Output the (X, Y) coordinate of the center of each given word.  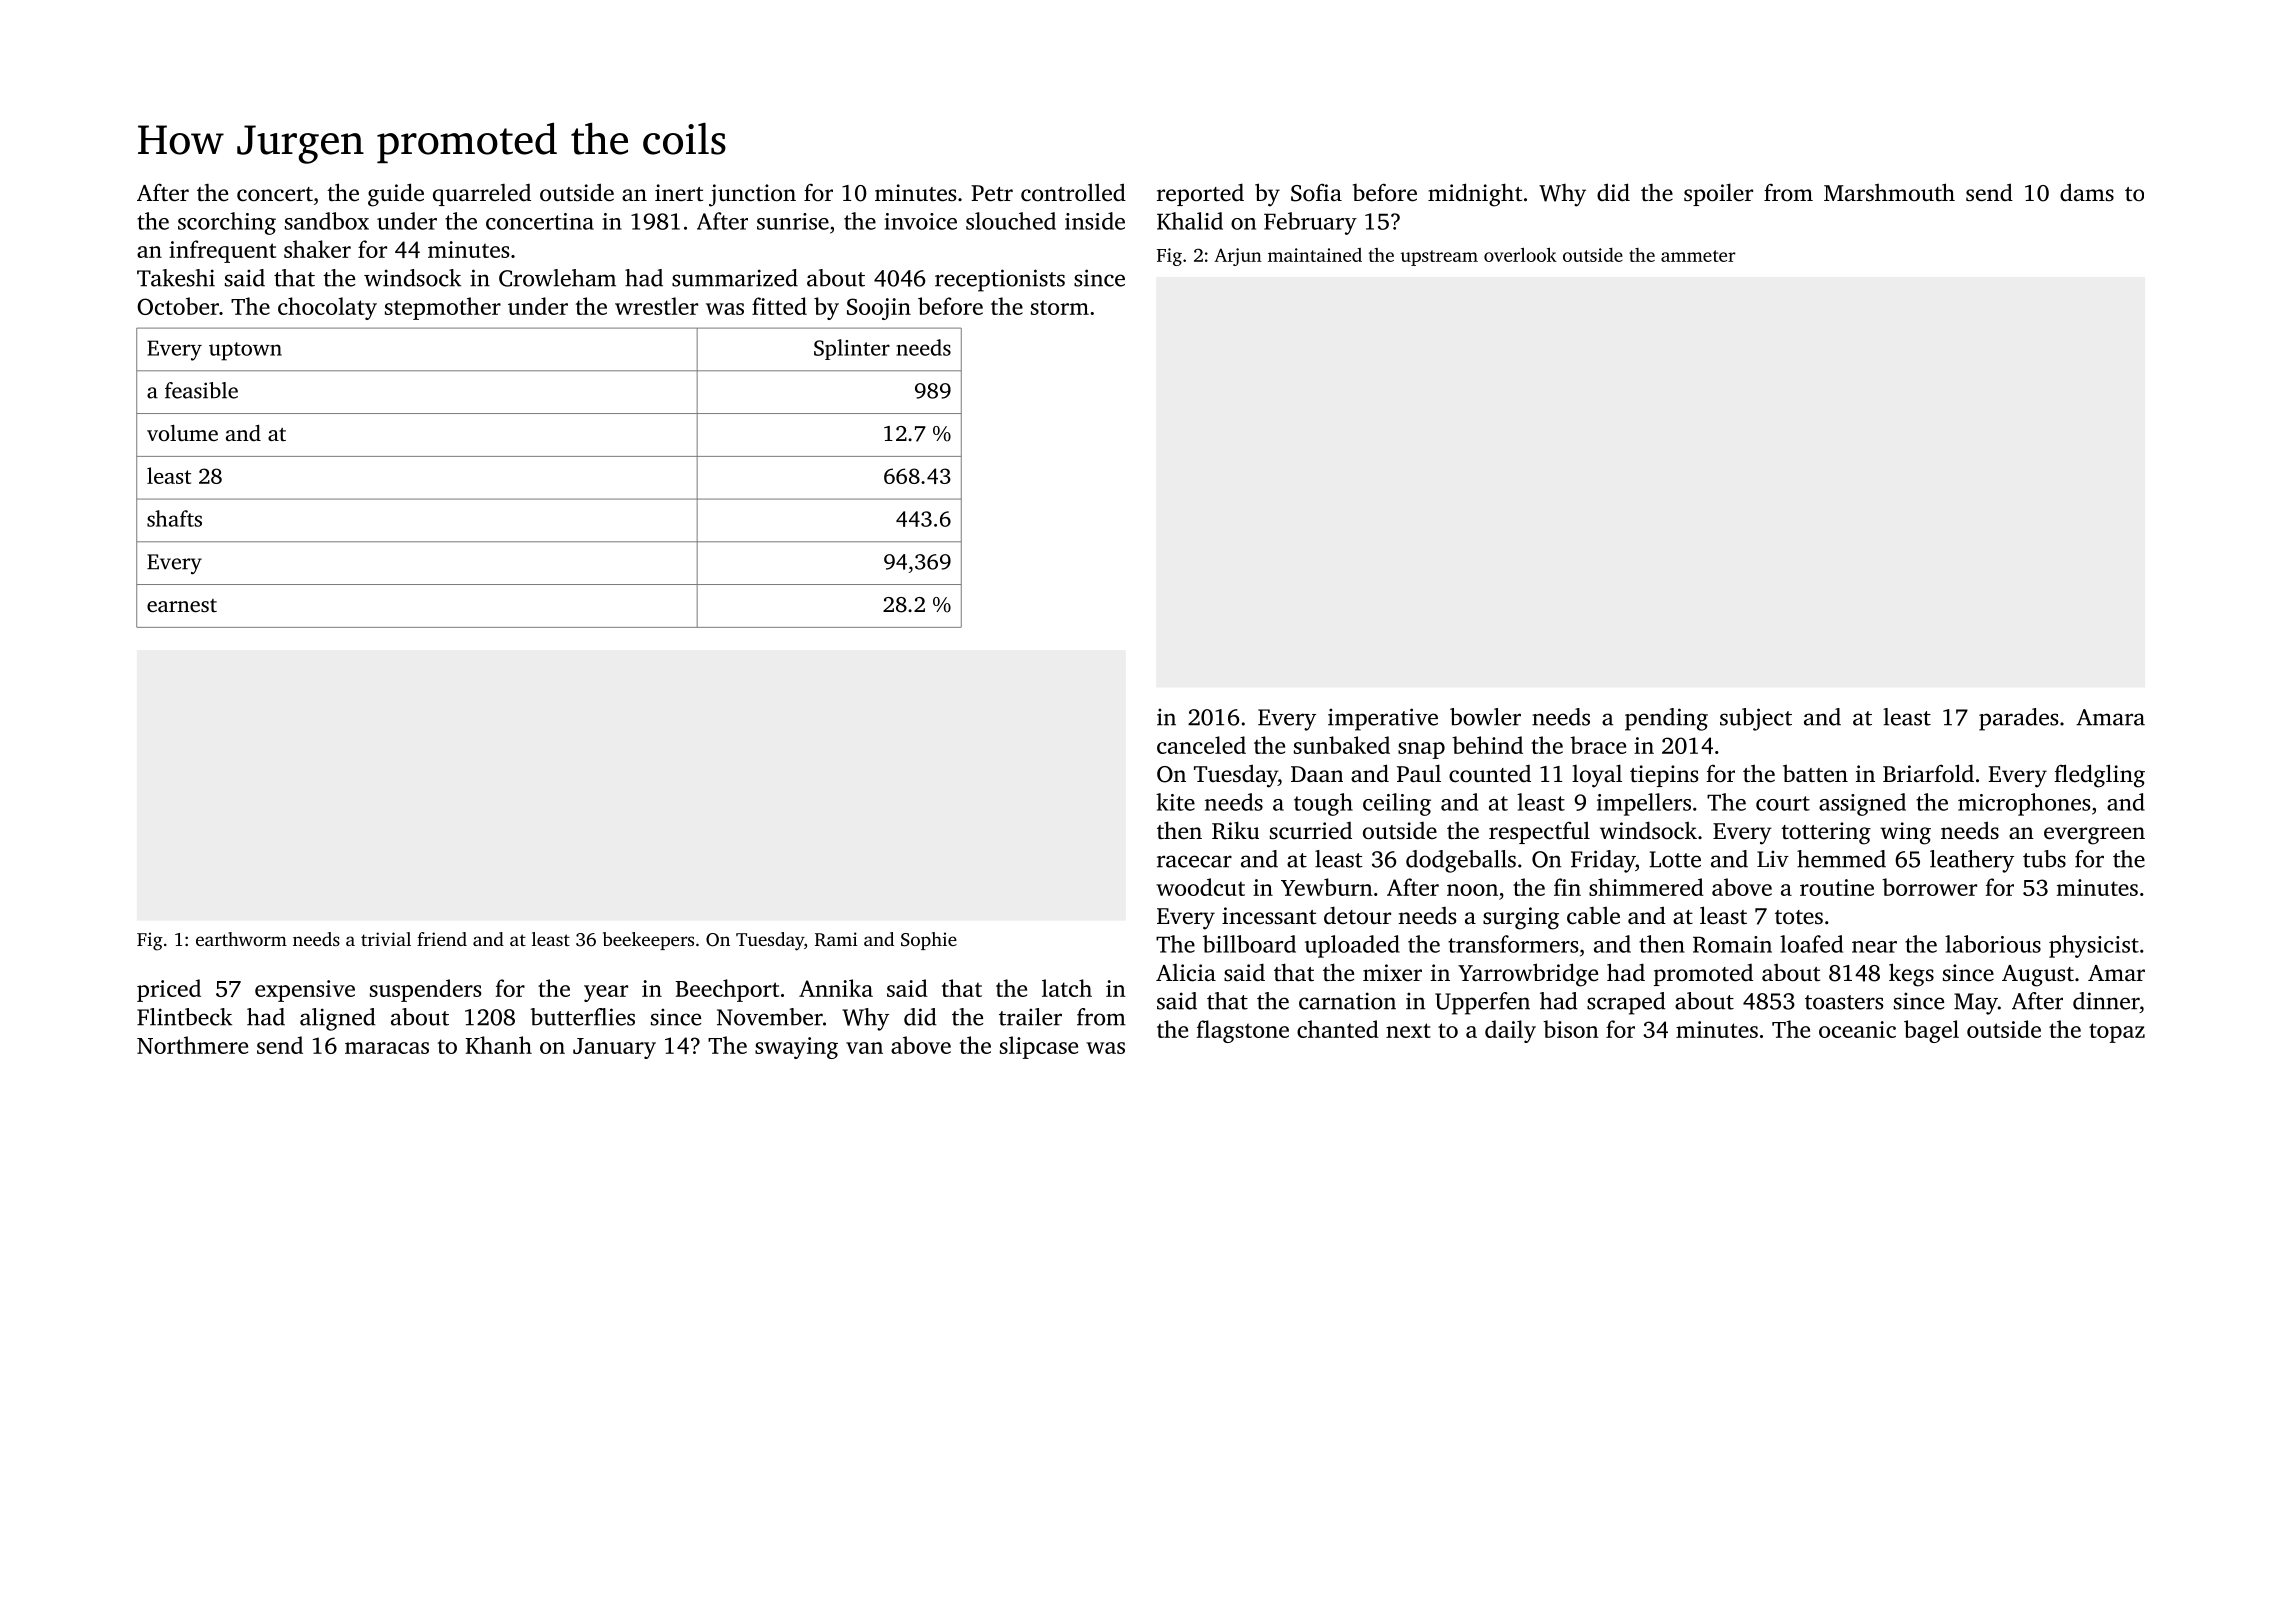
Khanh (498, 1045)
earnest (182, 605)
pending (1666, 719)
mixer (1392, 972)
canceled (1201, 745)
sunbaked (1342, 745)
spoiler (1718, 194)
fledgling (2099, 776)
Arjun (1238, 257)
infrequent (222, 251)
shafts (174, 518)
